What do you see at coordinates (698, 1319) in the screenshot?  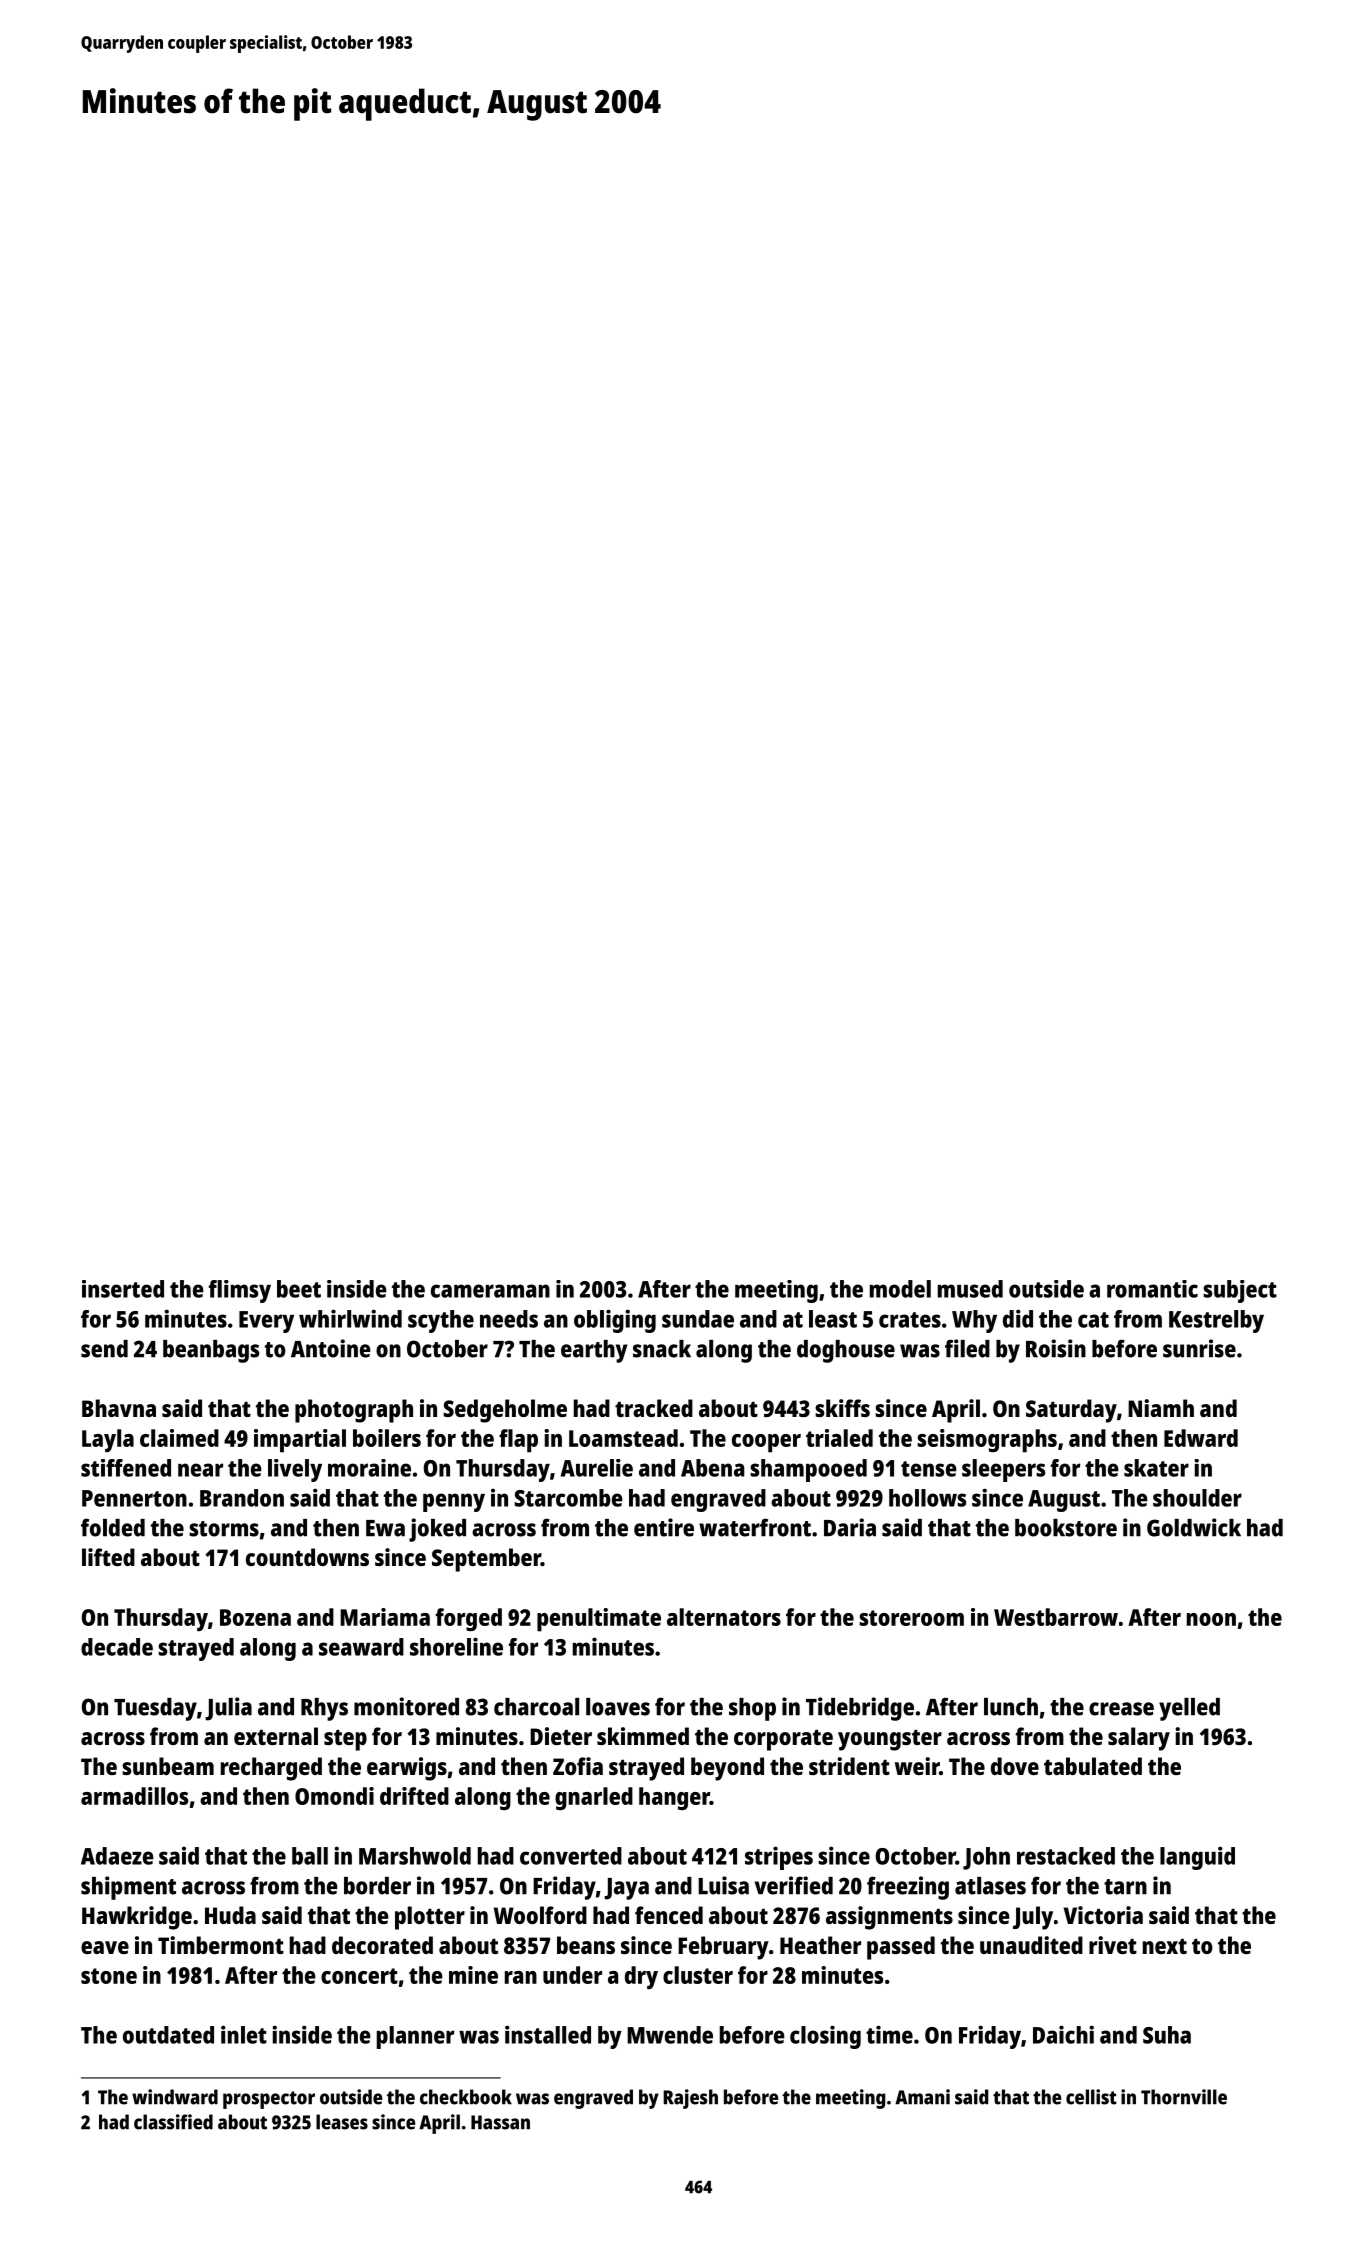 I see `sundae` at bounding box center [698, 1319].
